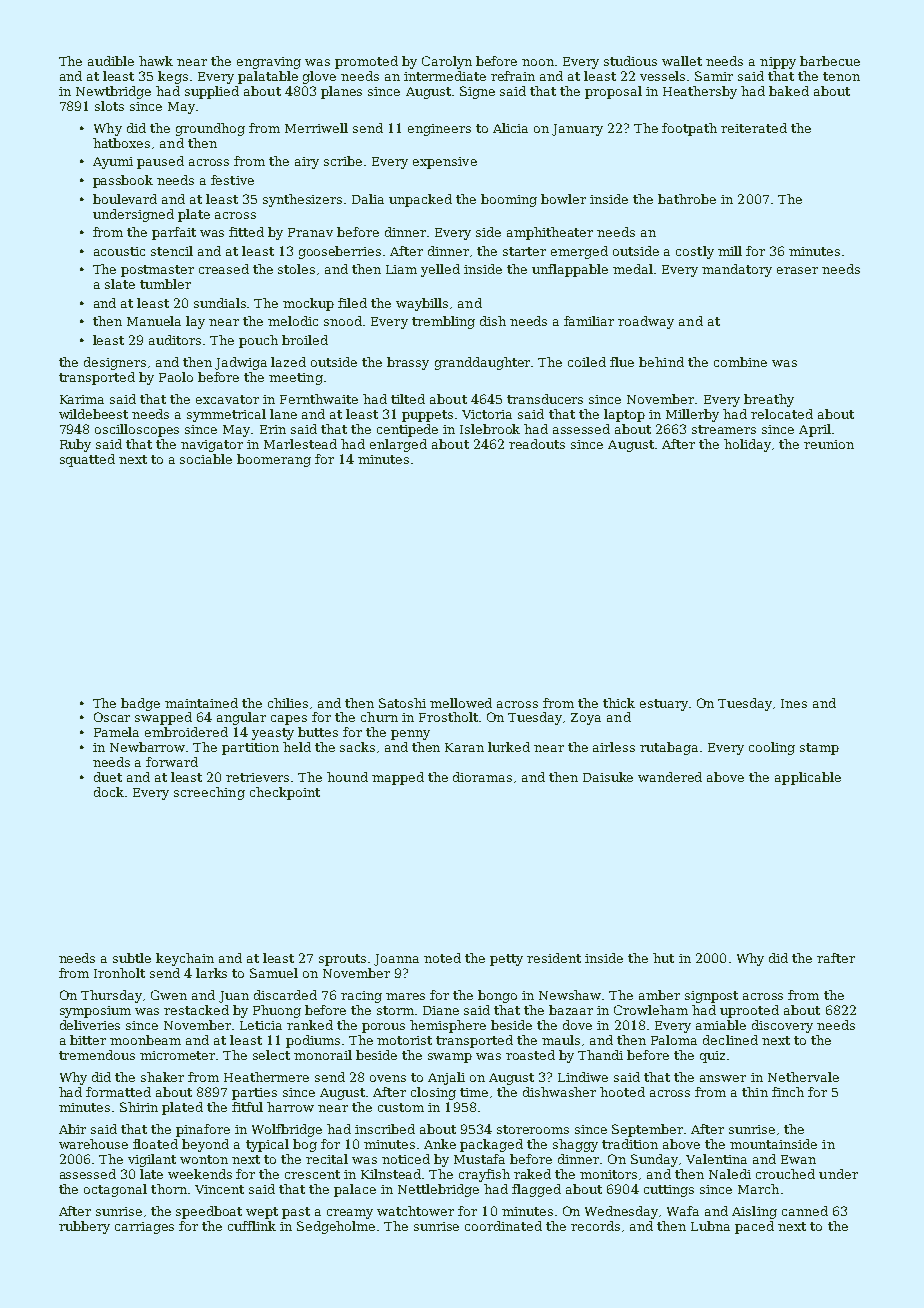 The height and width of the screenshot is (1308, 924). I want to click on dioramas, so click(482, 777).
